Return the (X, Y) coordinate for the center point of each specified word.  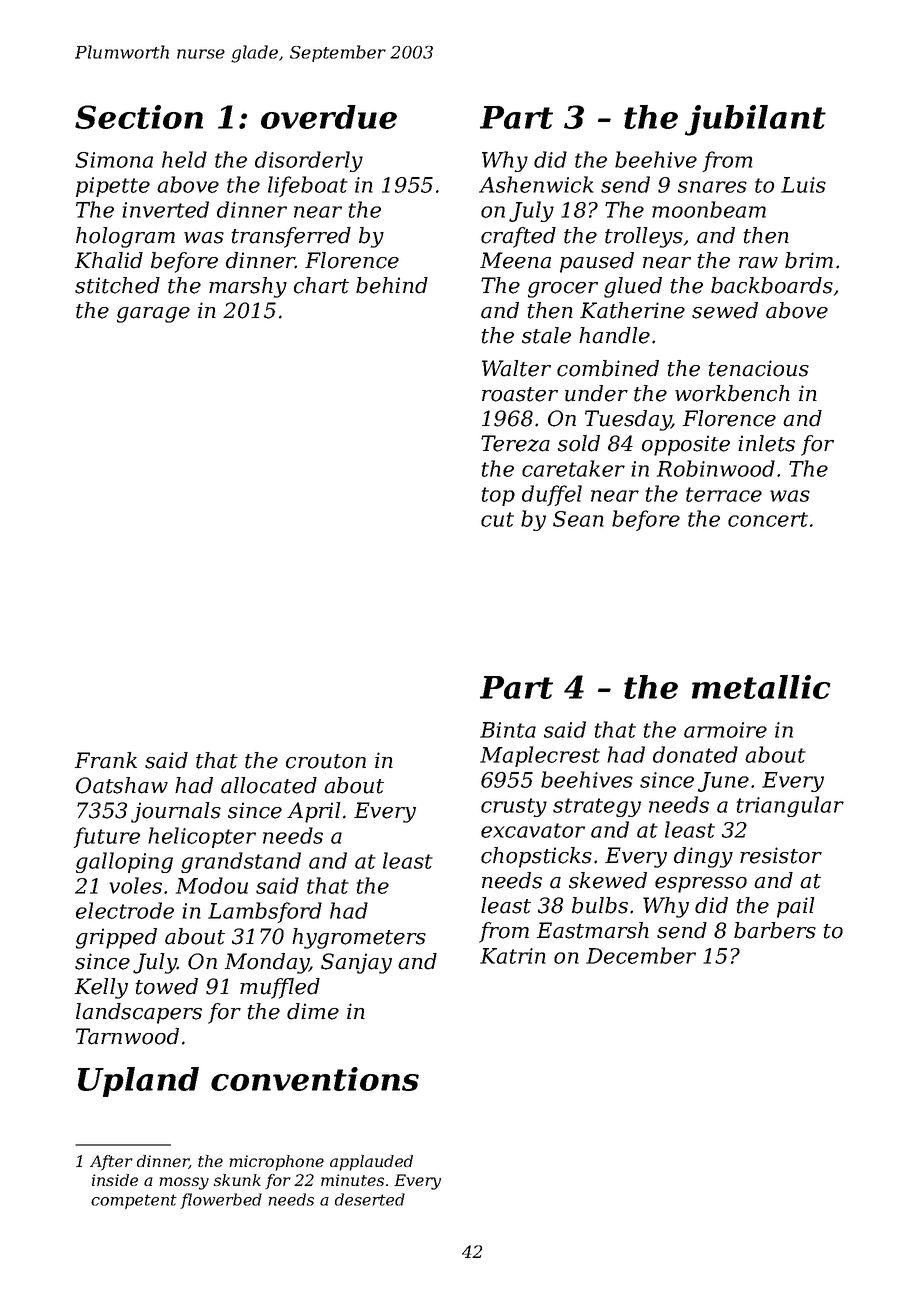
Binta (508, 730)
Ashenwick (536, 184)
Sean (578, 519)
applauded (371, 1163)
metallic (761, 687)
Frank (106, 760)
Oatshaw (122, 785)
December (641, 955)
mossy (184, 1183)
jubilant (755, 120)
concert (768, 519)
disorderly (309, 161)
